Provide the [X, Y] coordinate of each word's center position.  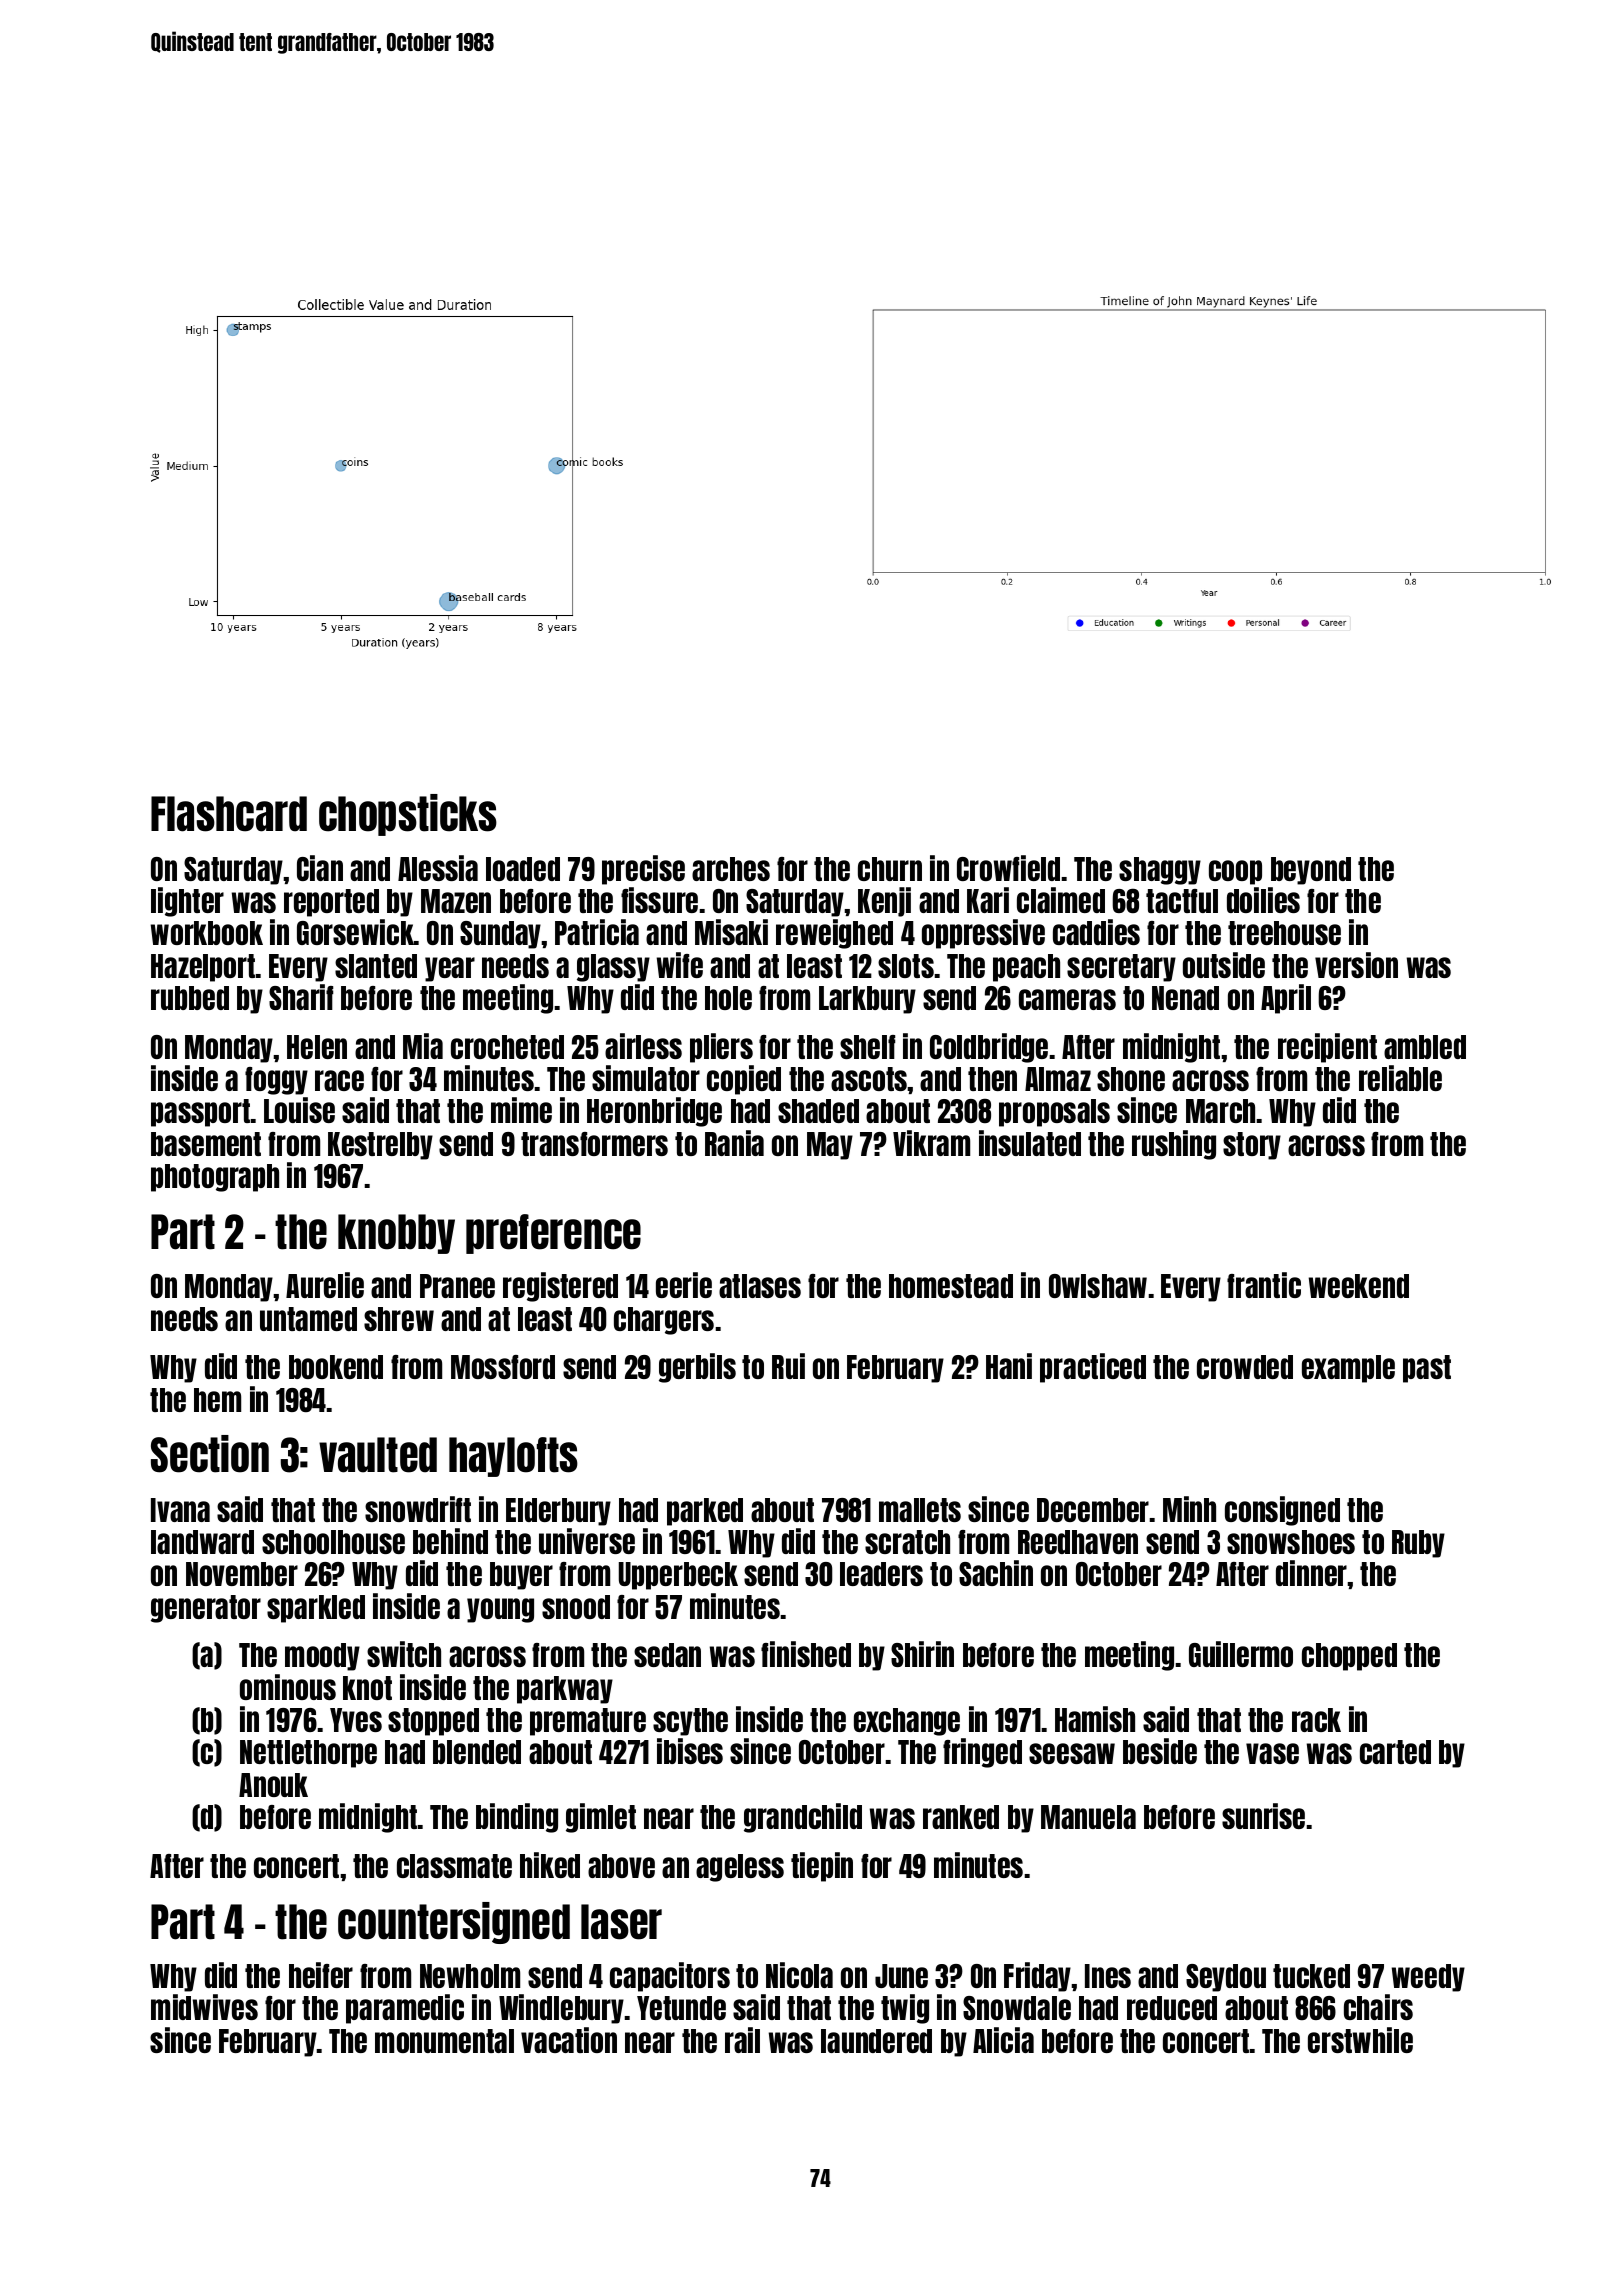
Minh [1189, 1509]
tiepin [822, 1867]
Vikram [931, 1143]
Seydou [1226, 1978]
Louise [299, 1110]
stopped [433, 1722]
